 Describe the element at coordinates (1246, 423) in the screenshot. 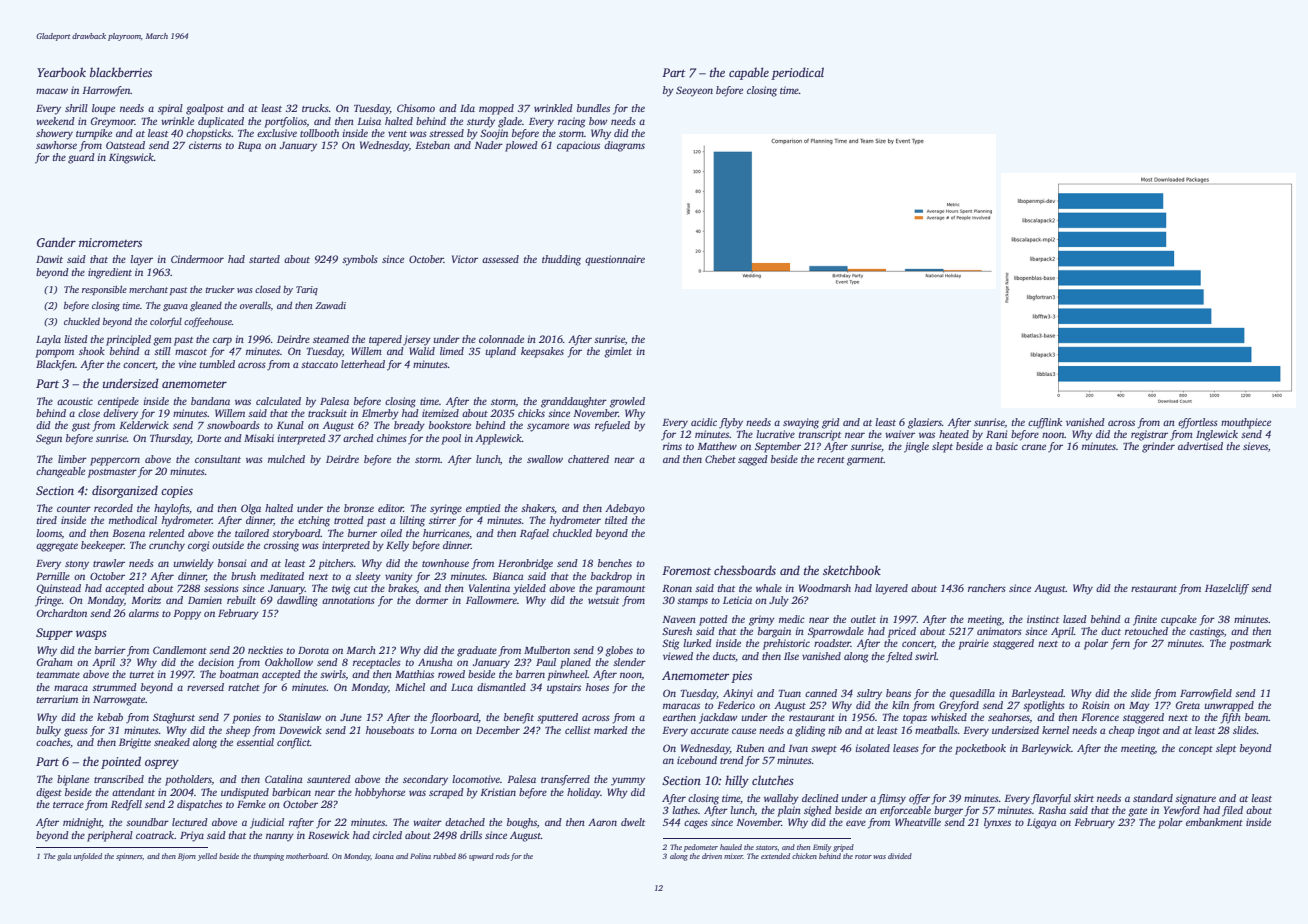

I see `mouthpiece` at that location.
